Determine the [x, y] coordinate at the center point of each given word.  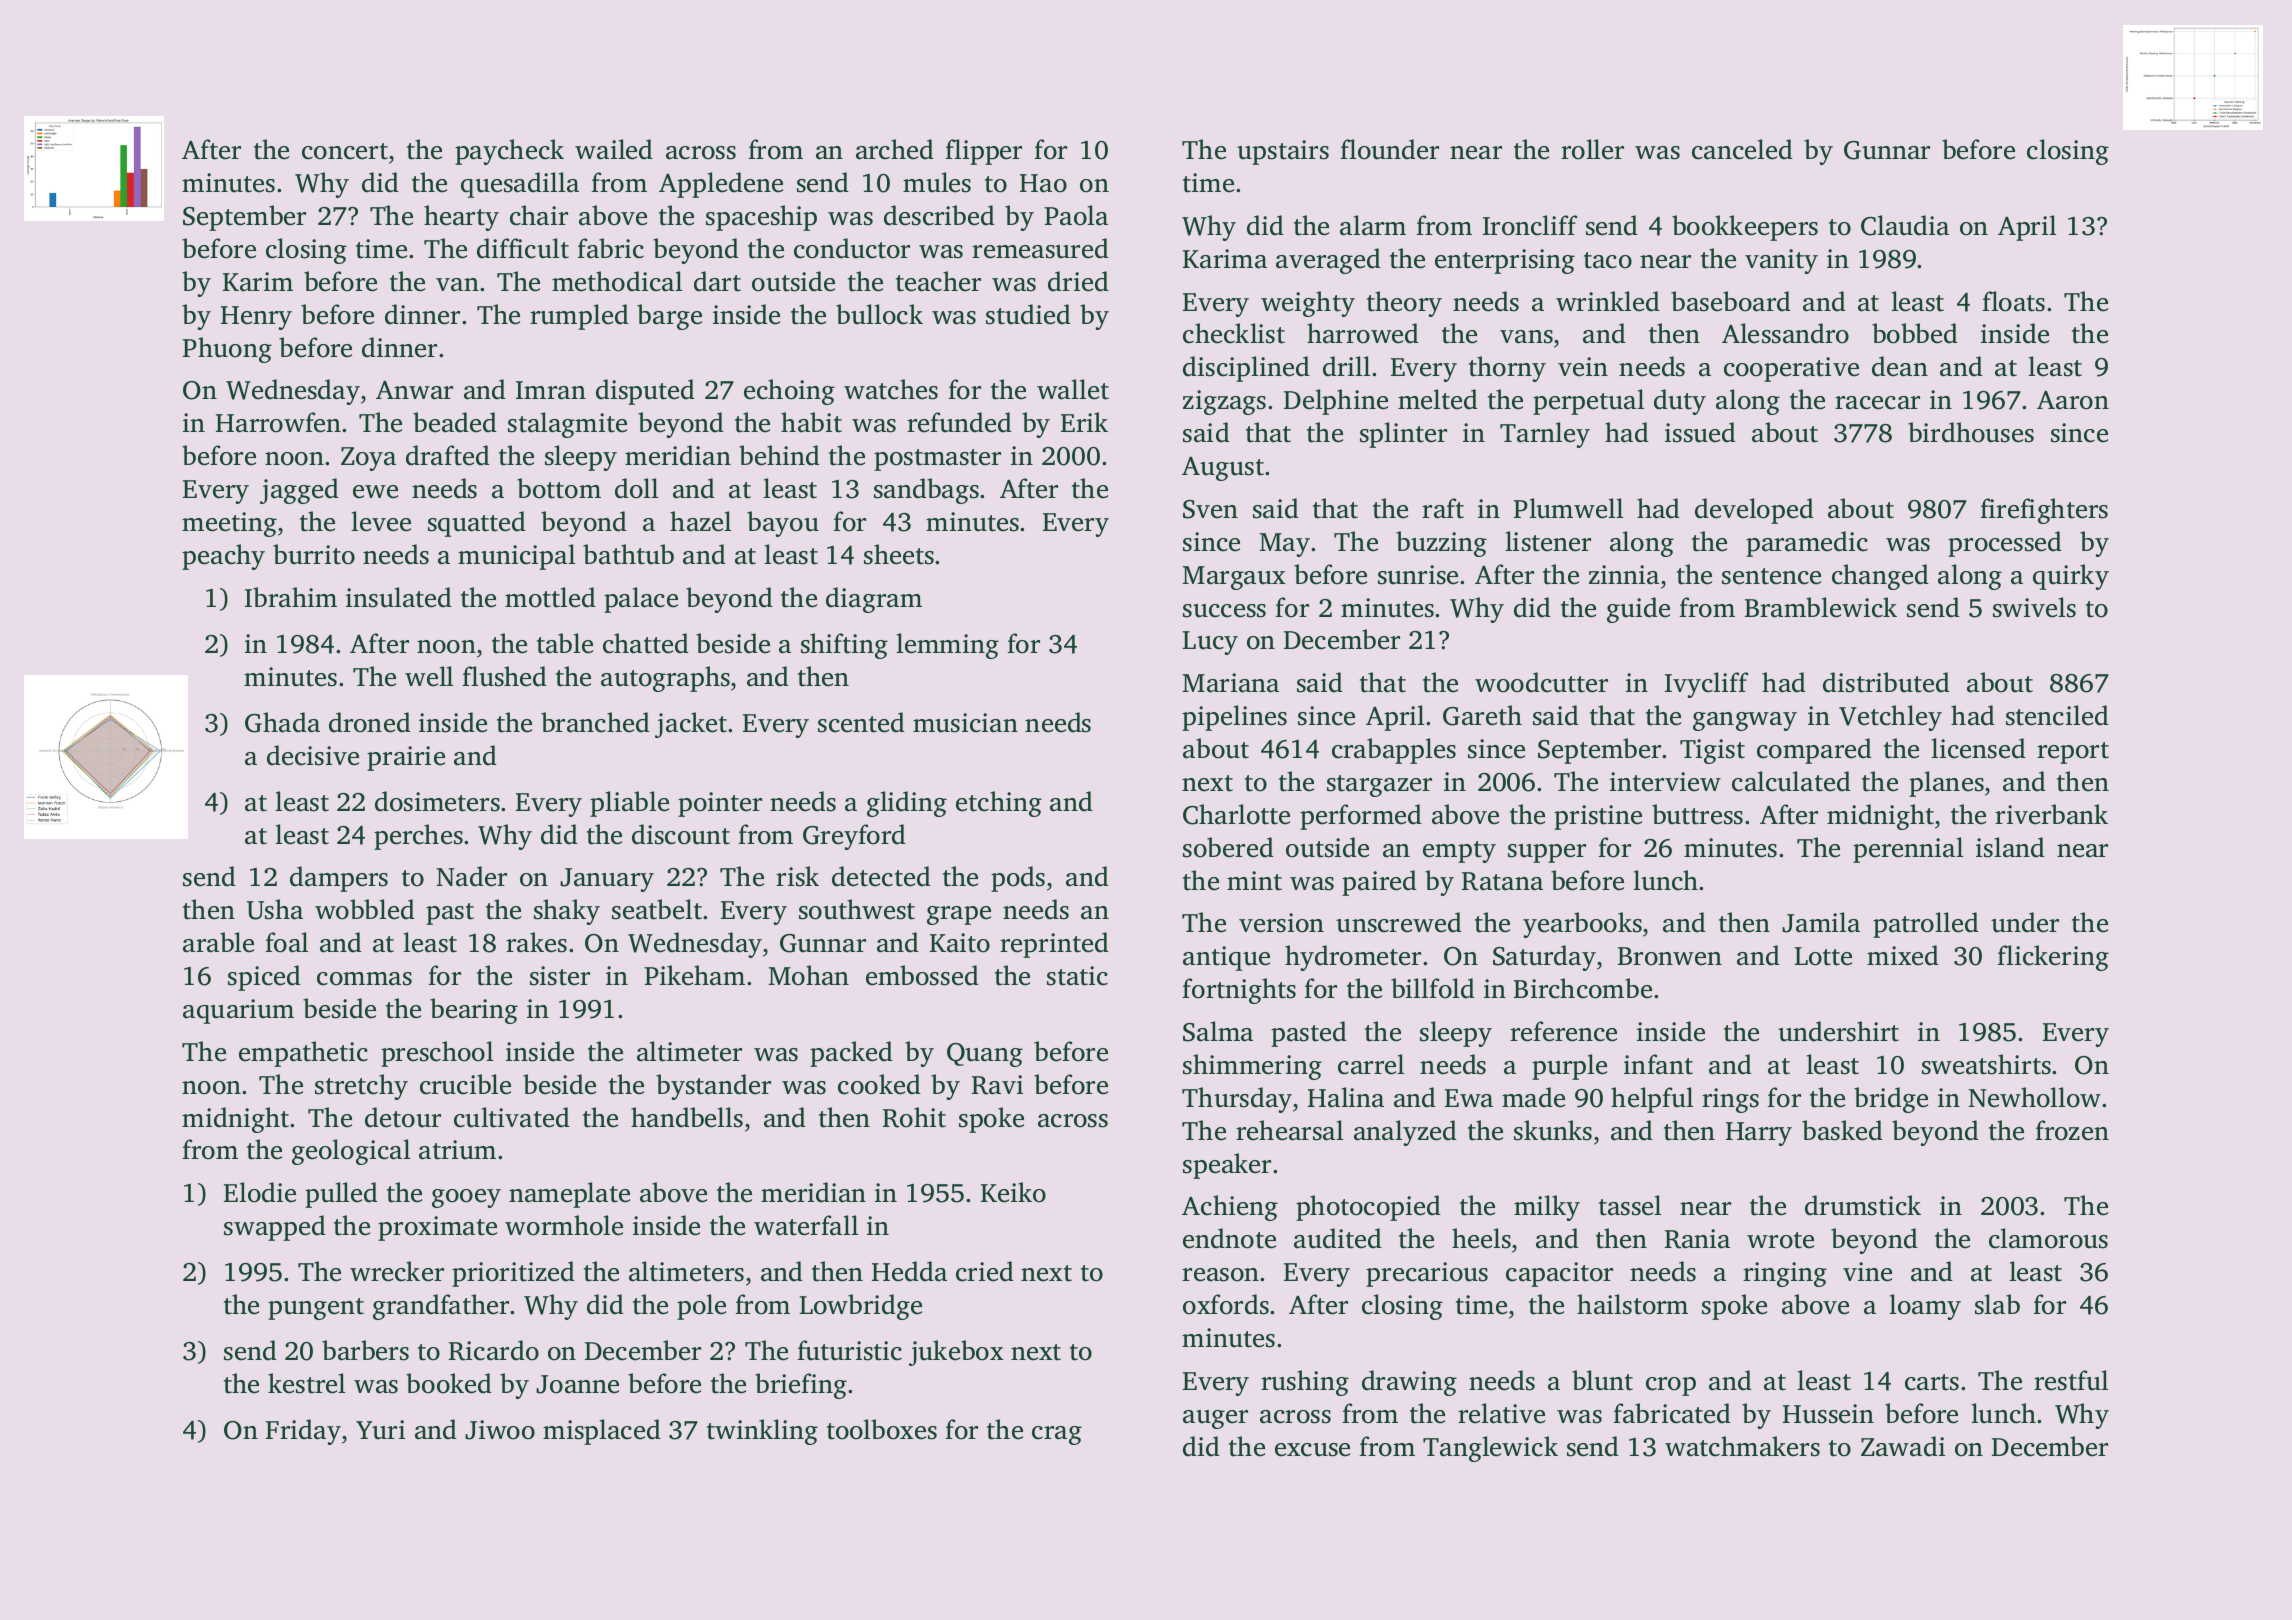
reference [1563, 1031]
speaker [1227, 1166]
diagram [874, 600]
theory [1404, 304]
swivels [2034, 607]
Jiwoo [500, 1430]
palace [641, 600]
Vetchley [1890, 718]
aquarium [238, 1011]
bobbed [1915, 333]
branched [595, 722]
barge [669, 317]
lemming [947, 646]
